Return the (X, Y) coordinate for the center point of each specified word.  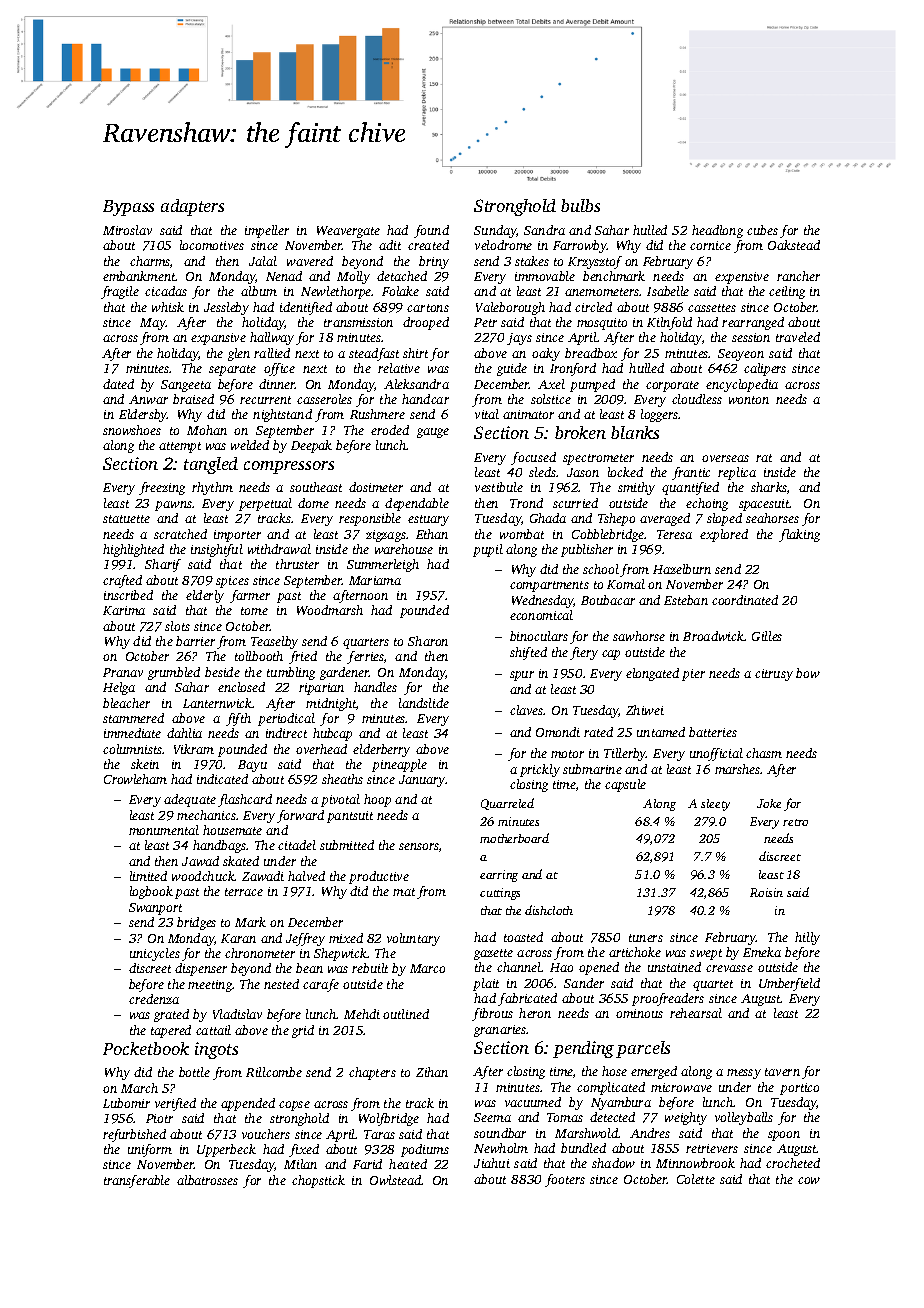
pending (583, 1049)
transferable (137, 1181)
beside (222, 672)
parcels (643, 1049)
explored (724, 535)
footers (565, 1180)
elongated (652, 674)
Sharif (163, 565)
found (431, 231)
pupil (488, 550)
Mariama (375, 580)
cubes (762, 230)
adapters (192, 207)
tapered (171, 1031)
